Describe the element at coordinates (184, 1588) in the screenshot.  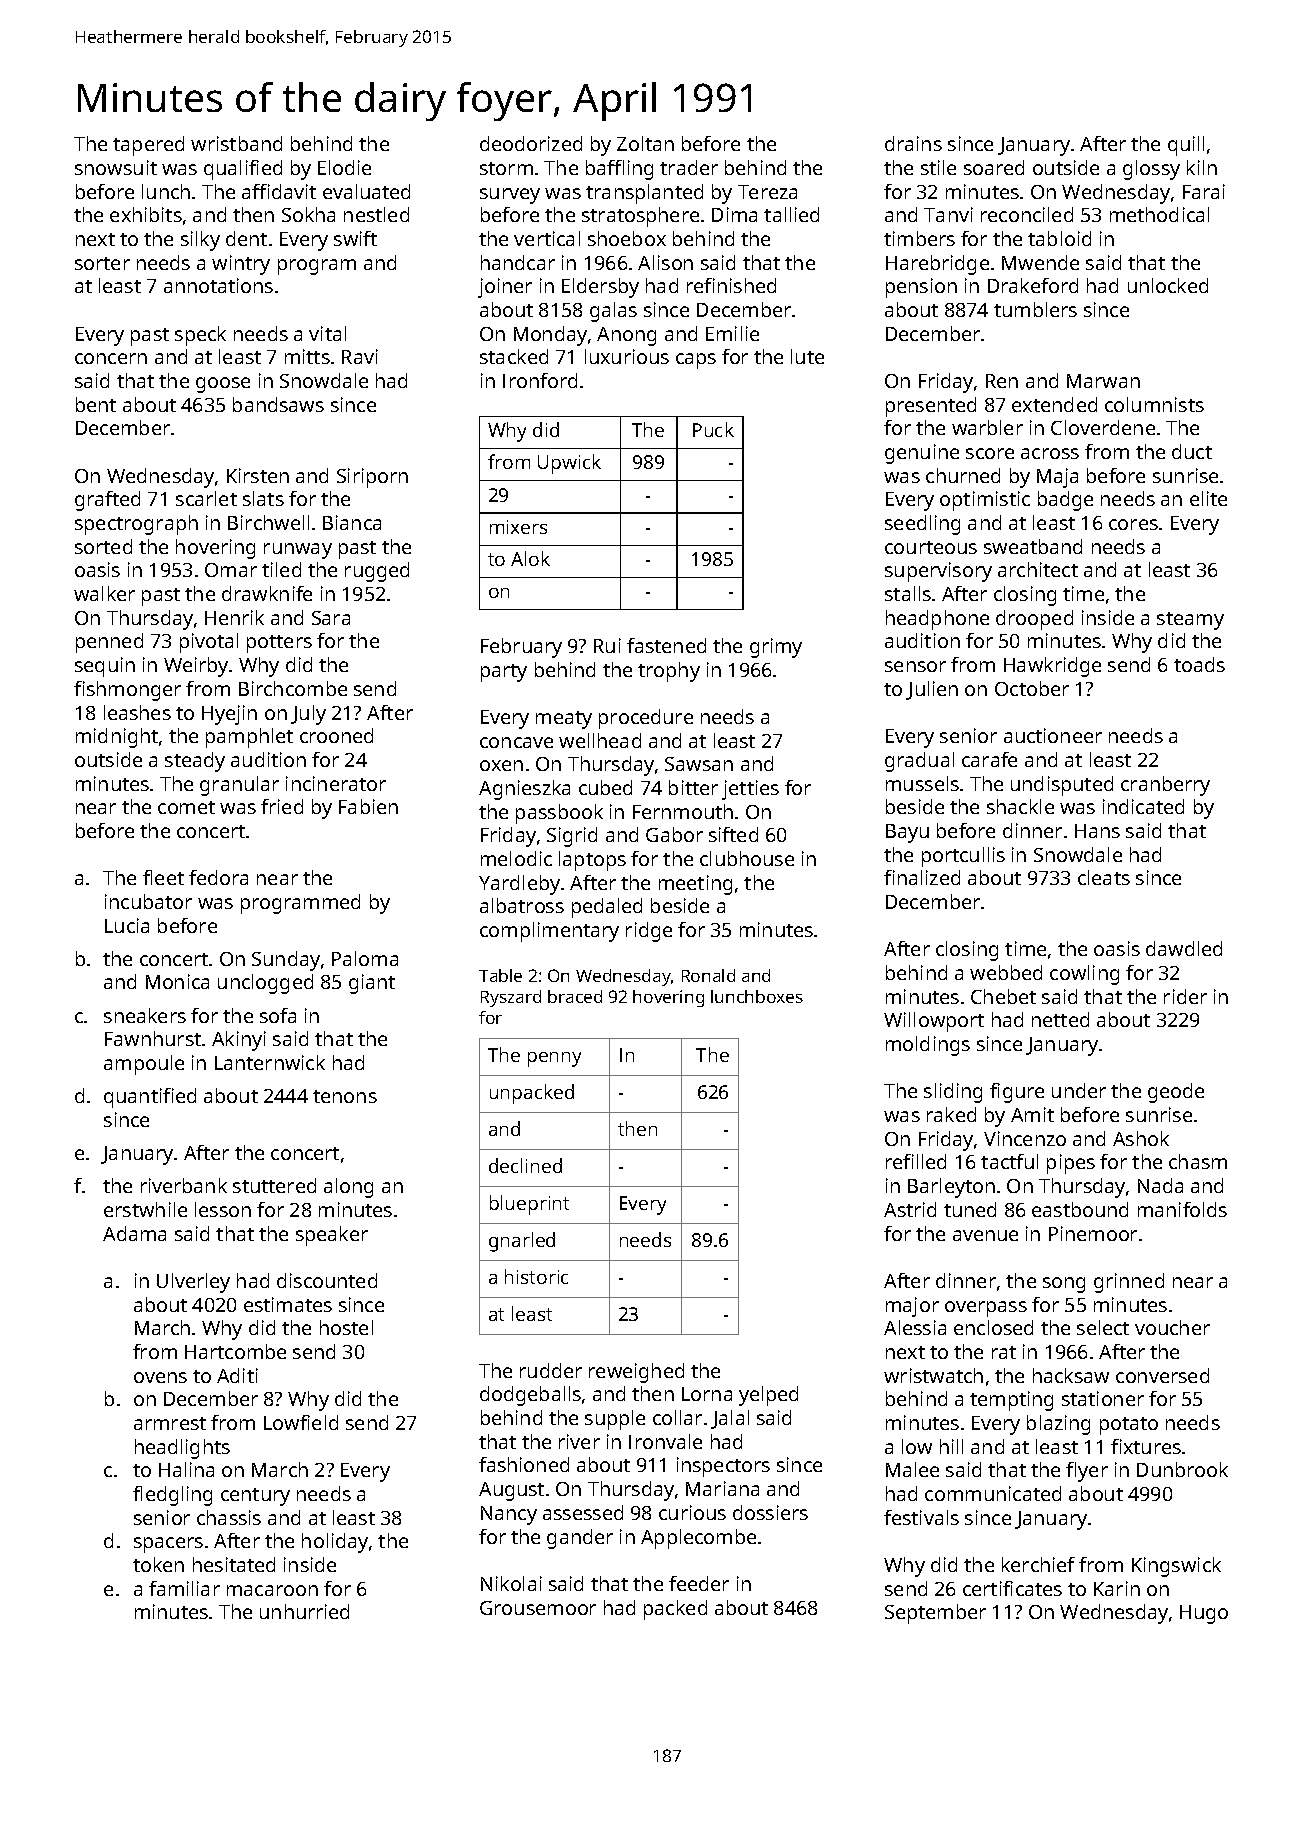
I see `familiar` at that location.
